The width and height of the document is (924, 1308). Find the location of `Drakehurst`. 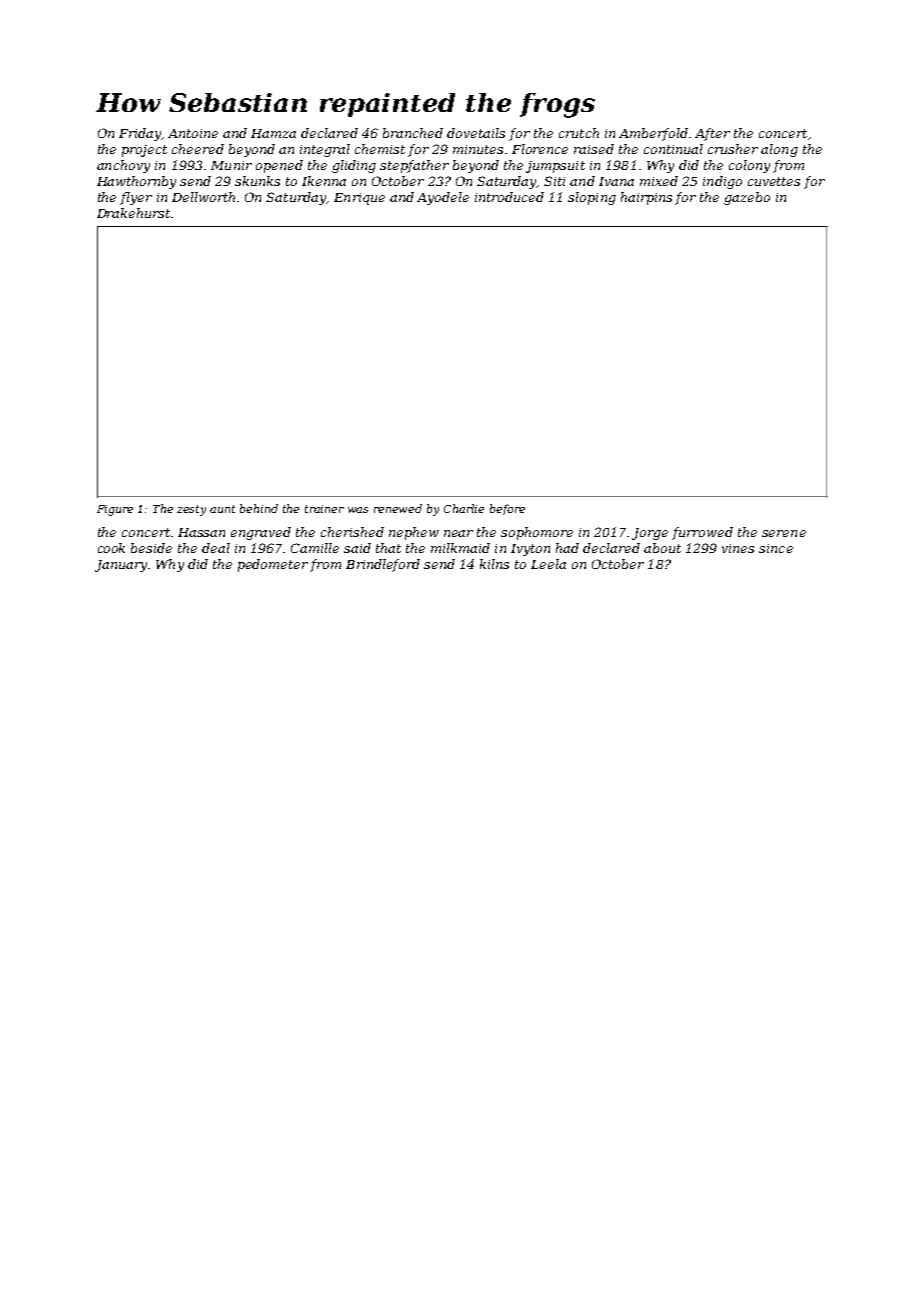

Drakehurst is located at coordinates (133, 213).
